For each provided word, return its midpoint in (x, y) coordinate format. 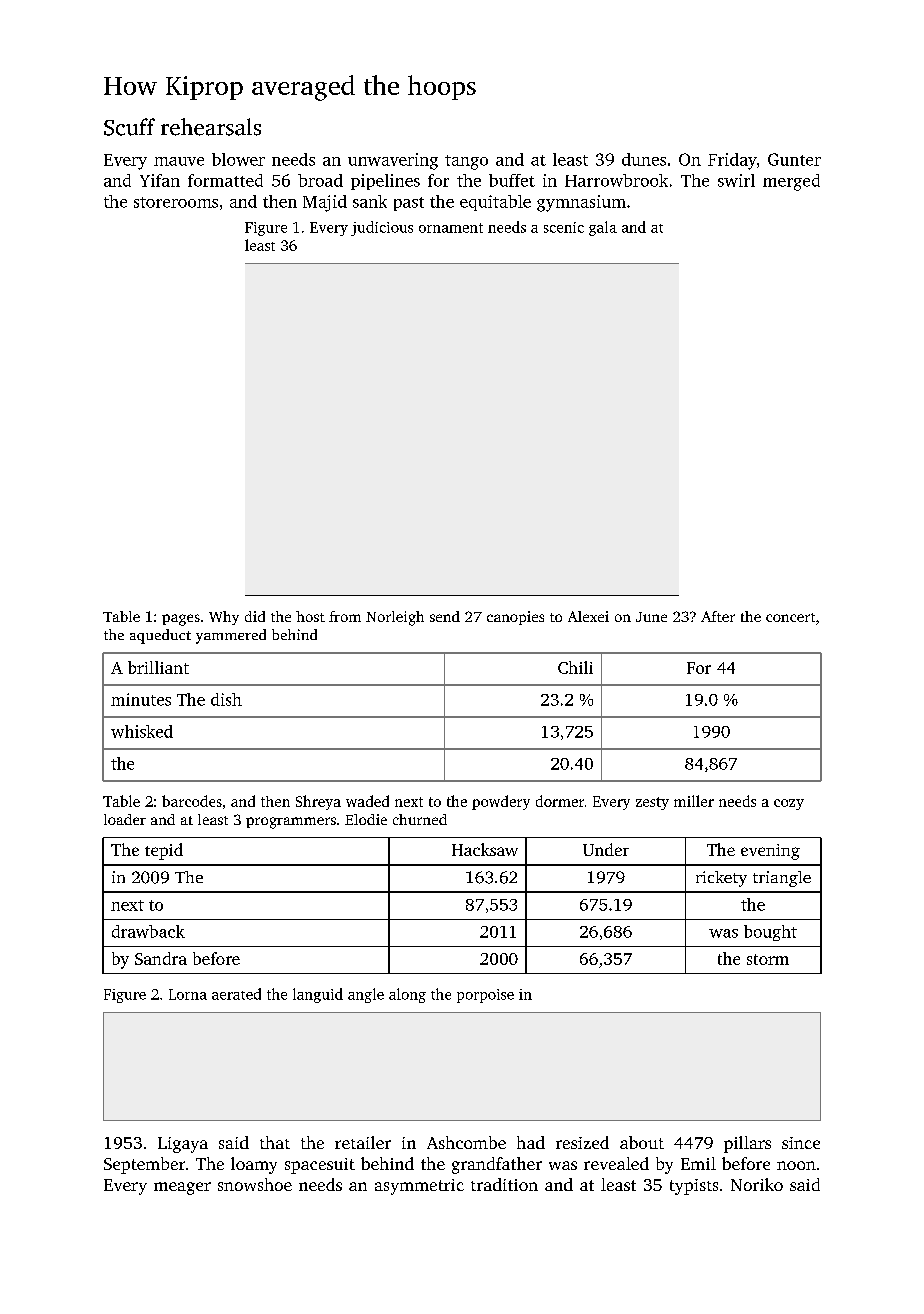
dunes (644, 159)
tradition (504, 1184)
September (144, 1165)
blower (238, 159)
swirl (736, 180)
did (255, 616)
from (345, 616)
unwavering (393, 161)
